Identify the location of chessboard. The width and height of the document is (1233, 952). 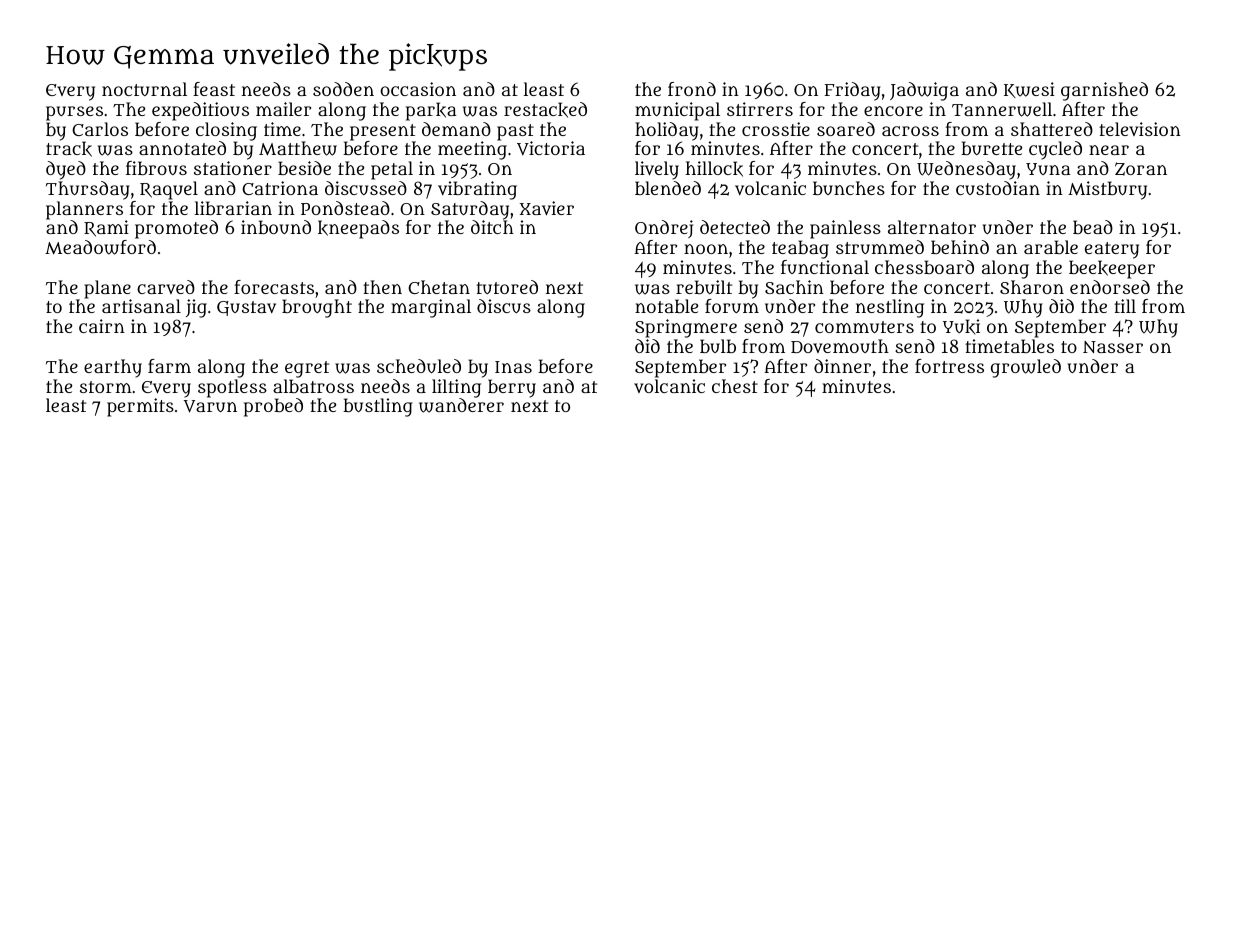
(924, 267).
